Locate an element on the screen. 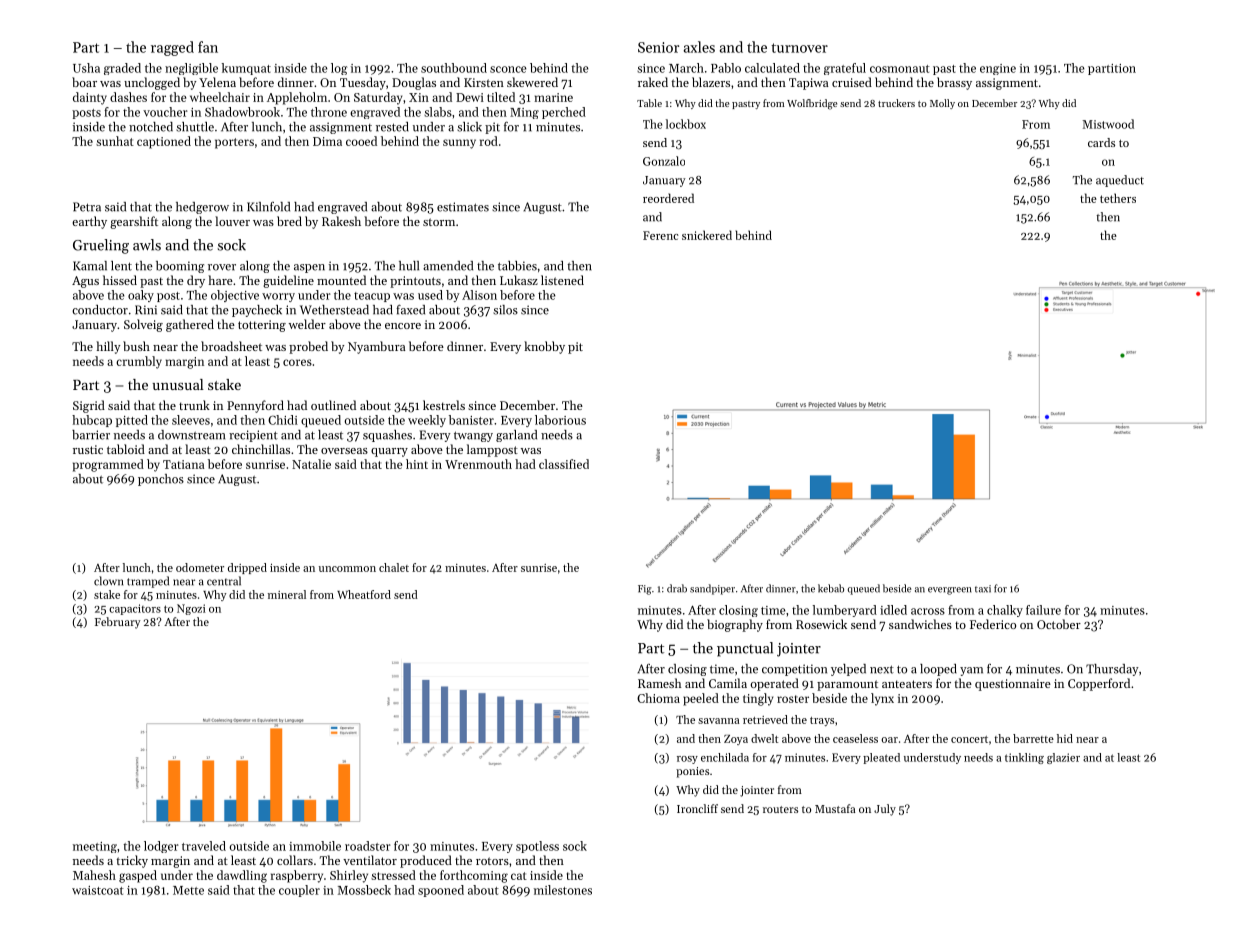  snickered is located at coordinates (707, 235).
